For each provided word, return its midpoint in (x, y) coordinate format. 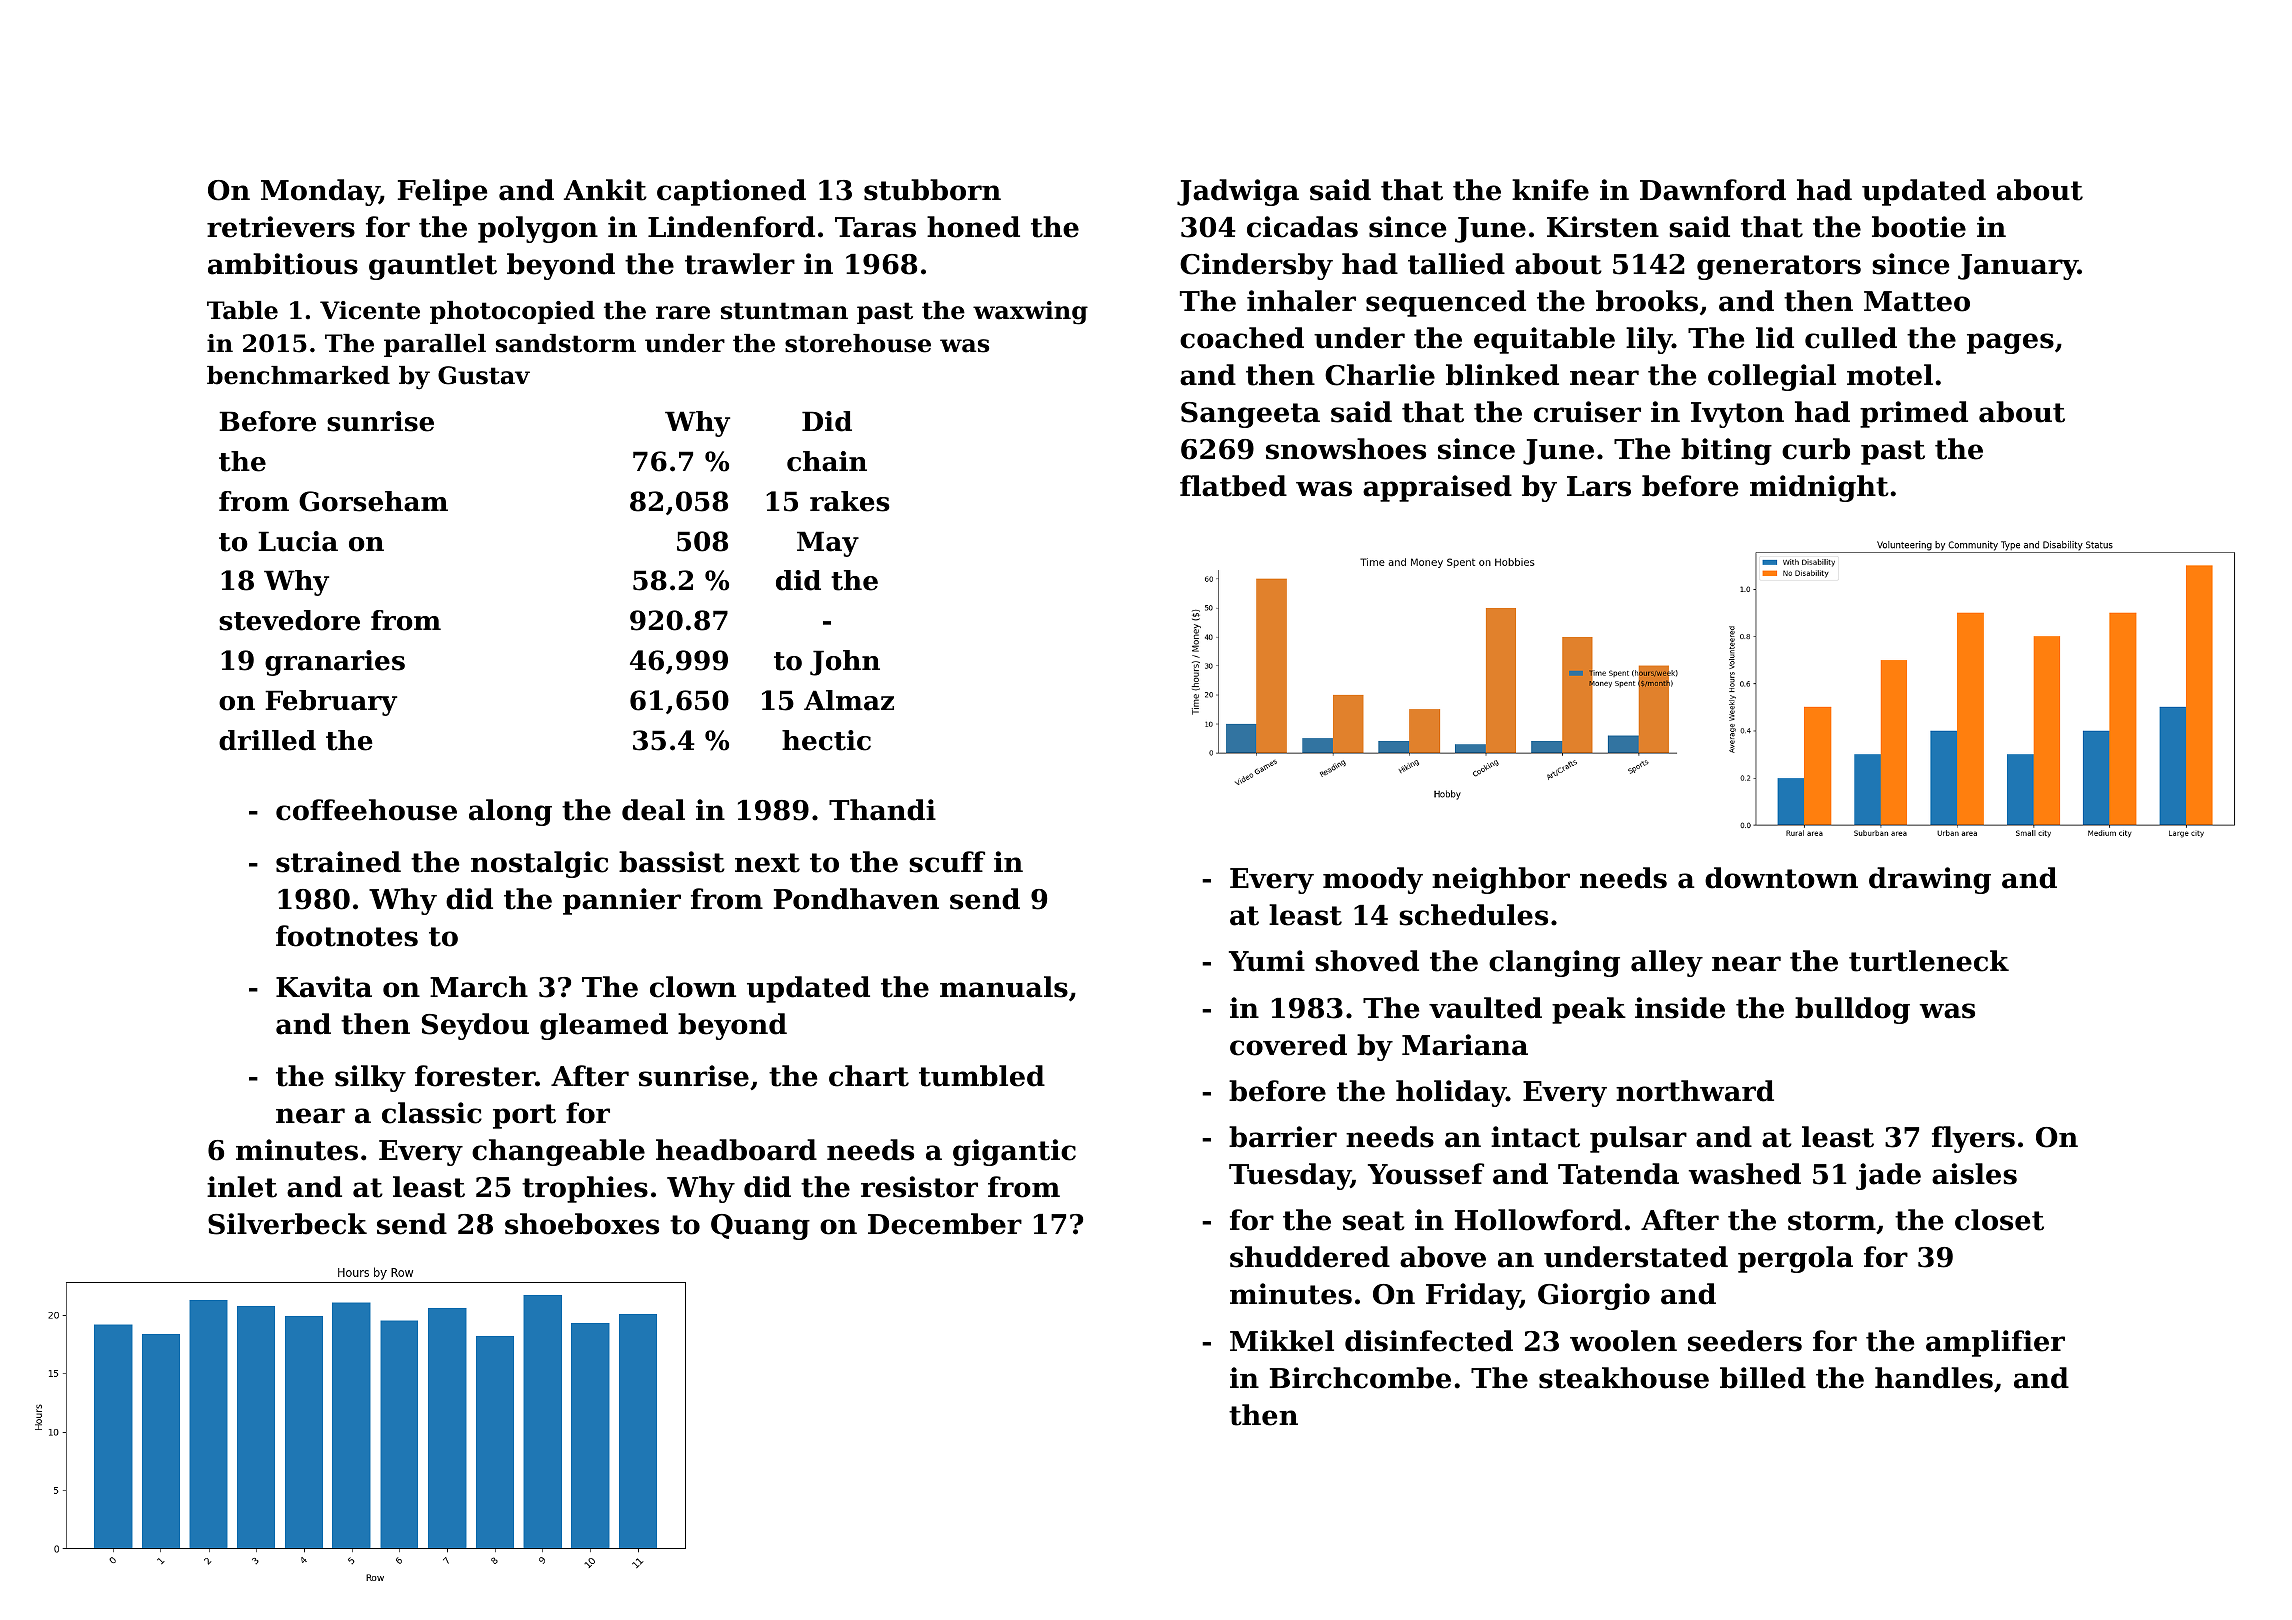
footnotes (347, 936)
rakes (850, 501)
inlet (242, 1187)
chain (827, 461)
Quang (760, 1227)
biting (1726, 451)
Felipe (442, 192)
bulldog (1852, 1010)
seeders (1745, 1341)
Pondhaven (856, 899)
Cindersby (1256, 266)
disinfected (1429, 1341)
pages (2010, 343)
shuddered (1310, 1257)
